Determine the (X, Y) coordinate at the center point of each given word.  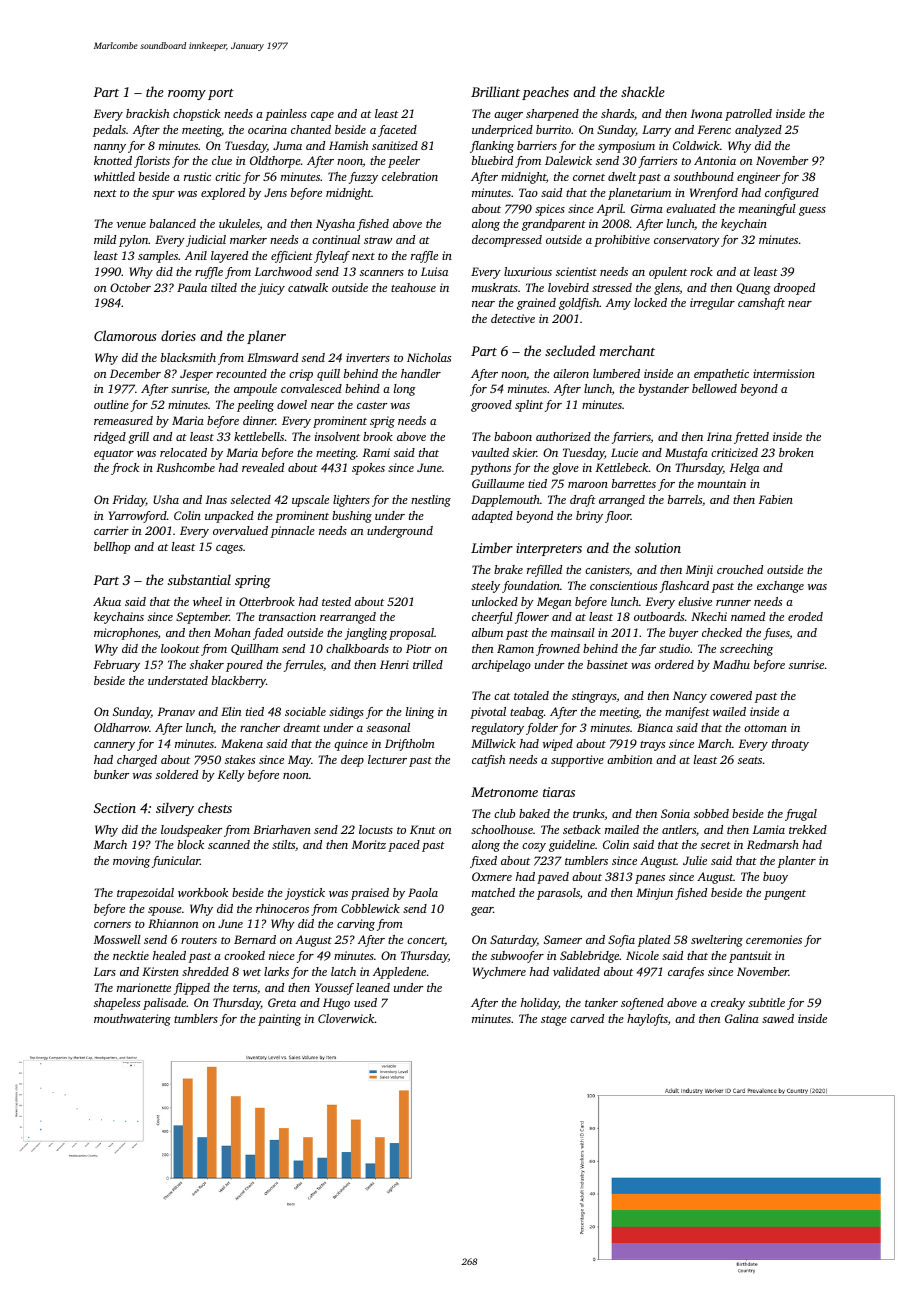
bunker (111, 774)
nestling (431, 501)
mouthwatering (132, 1020)
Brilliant (495, 91)
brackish (147, 113)
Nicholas (429, 357)
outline (111, 404)
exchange (780, 587)
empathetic (721, 375)
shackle (643, 91)
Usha (166, 499)
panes (650, 879)
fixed (483, 862)
